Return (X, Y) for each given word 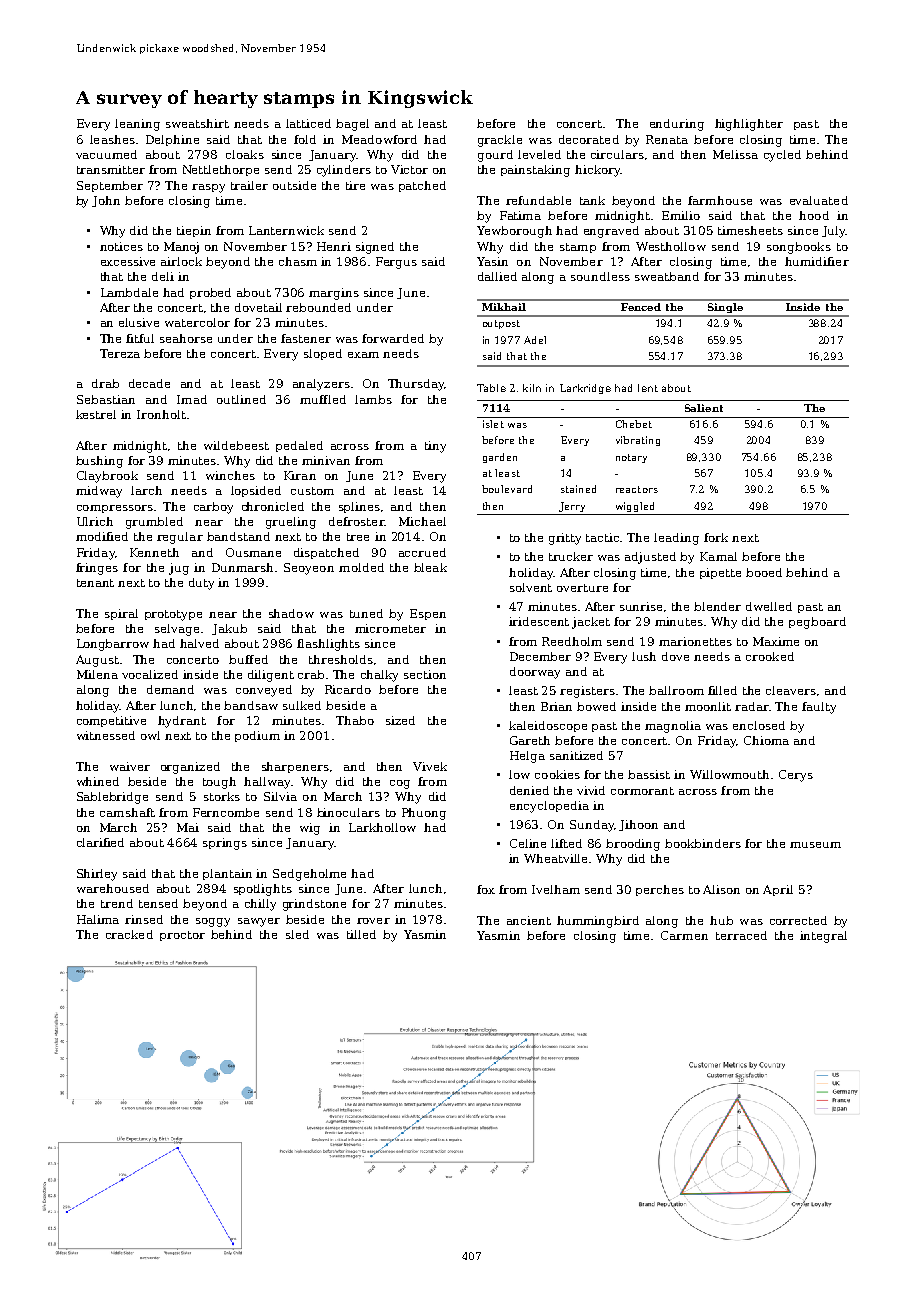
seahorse (186, 338)
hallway (267, 783)
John (106, 201)
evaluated (819, 200)
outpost (501, 324)
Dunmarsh (242, 567)
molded (361, 567)
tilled (361, 934)
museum (815, 845)
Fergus (396, 263)
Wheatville (557, 858)
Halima (98, 919)
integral (823, 937)
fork (716, 537)
